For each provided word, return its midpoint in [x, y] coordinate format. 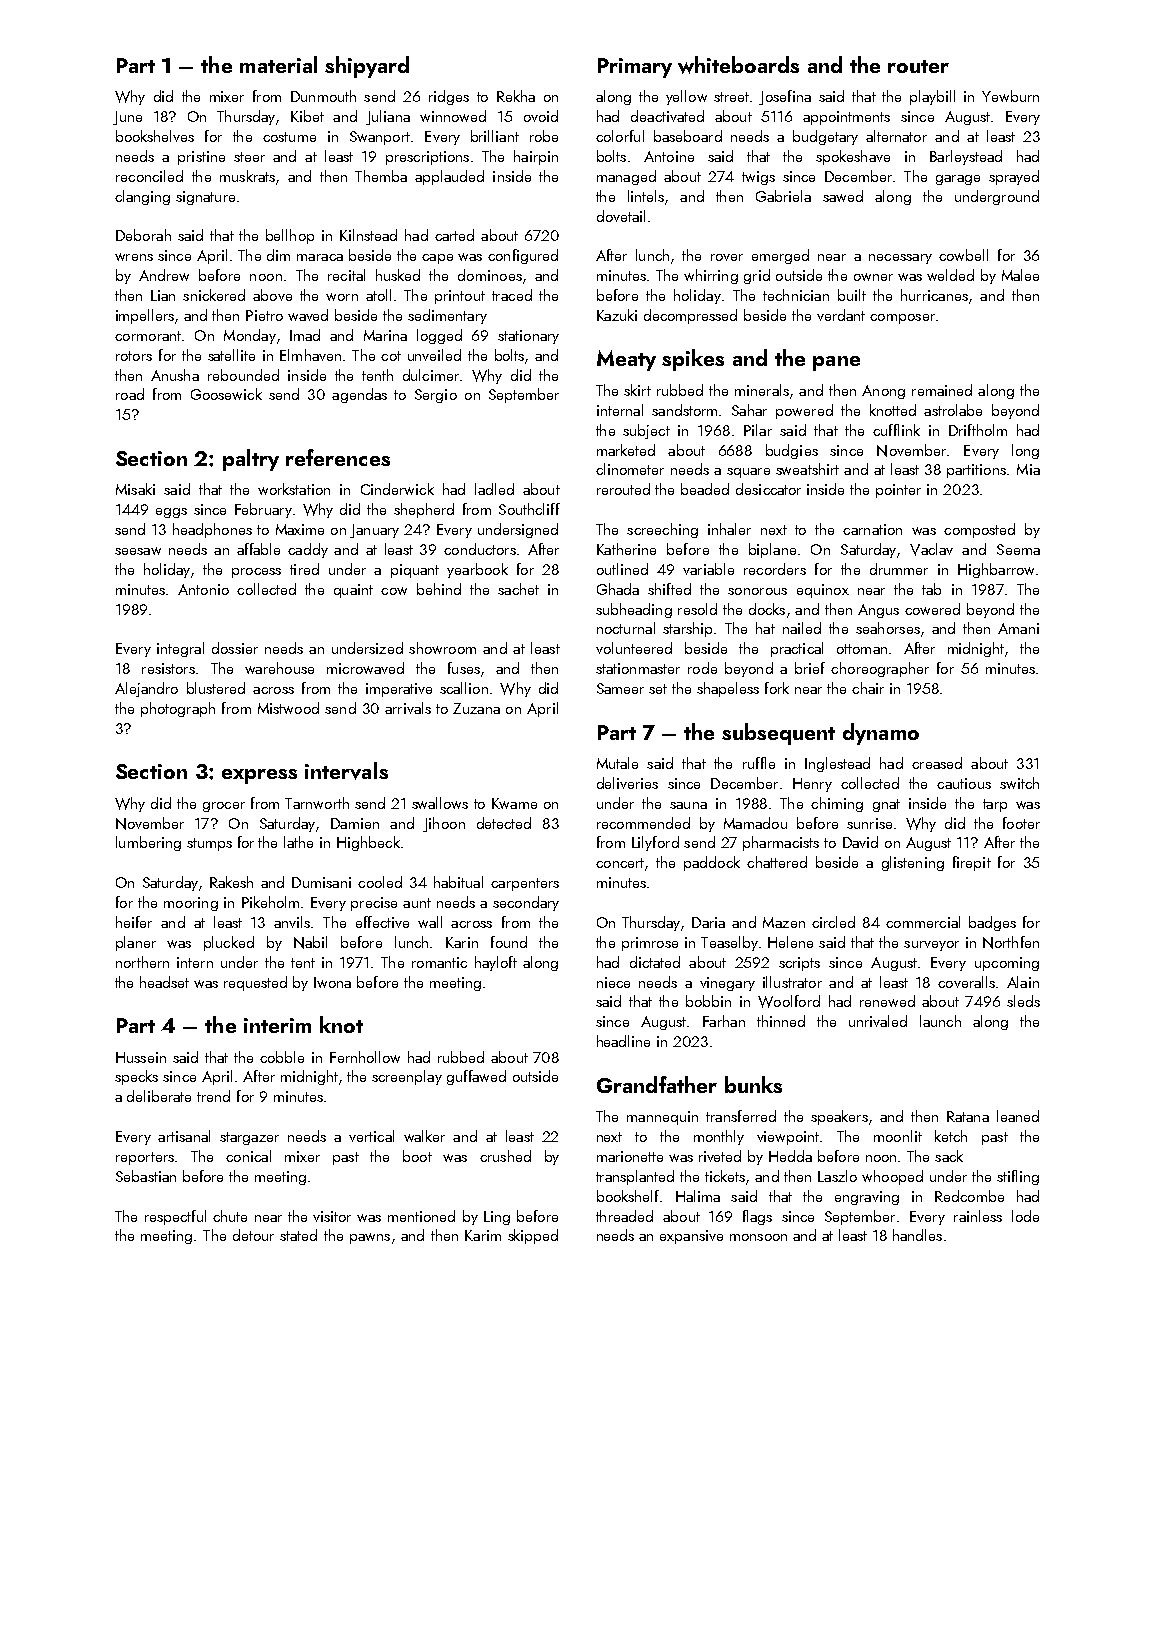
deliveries [627, 783]
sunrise [869, 823]
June [127, 118]
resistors [168, 668]
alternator [896, 136]
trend [213, 1096]
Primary [635, 68]
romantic [439, 962]
